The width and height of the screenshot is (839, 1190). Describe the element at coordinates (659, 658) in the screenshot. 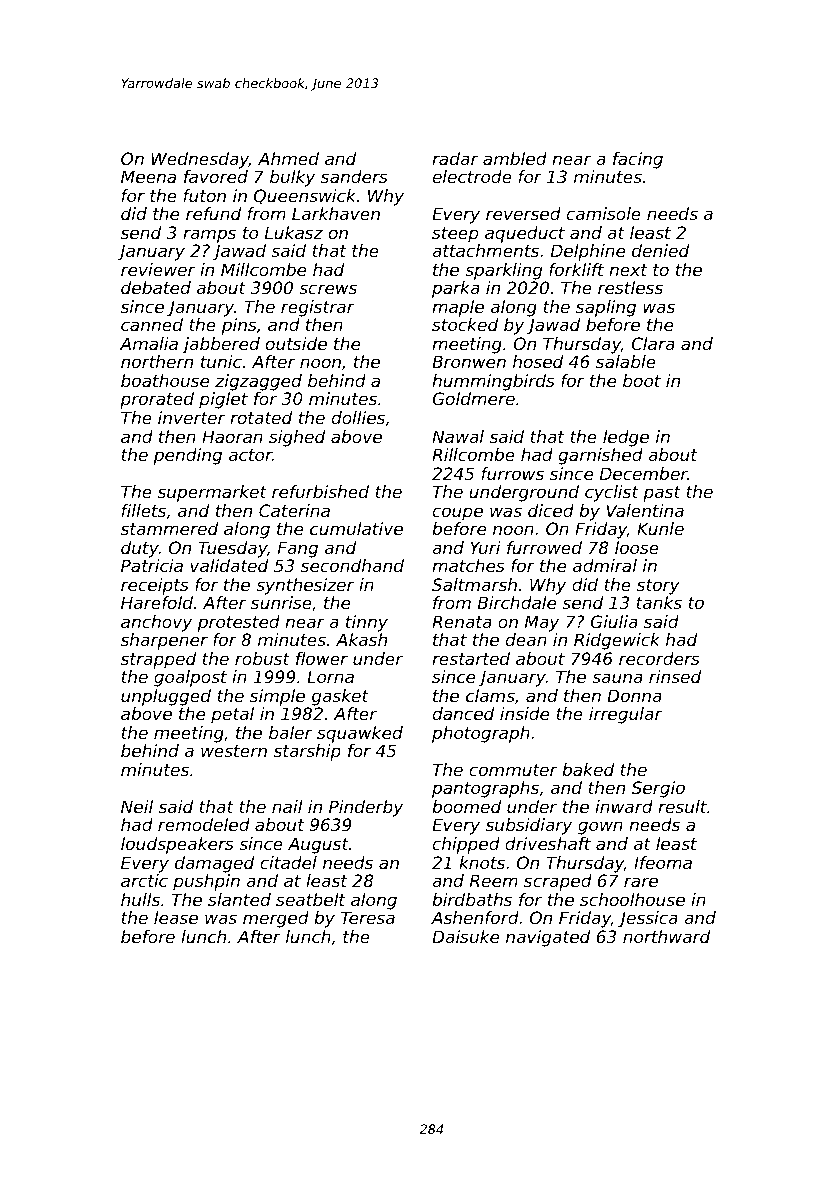

I see `recorders` at that location.
